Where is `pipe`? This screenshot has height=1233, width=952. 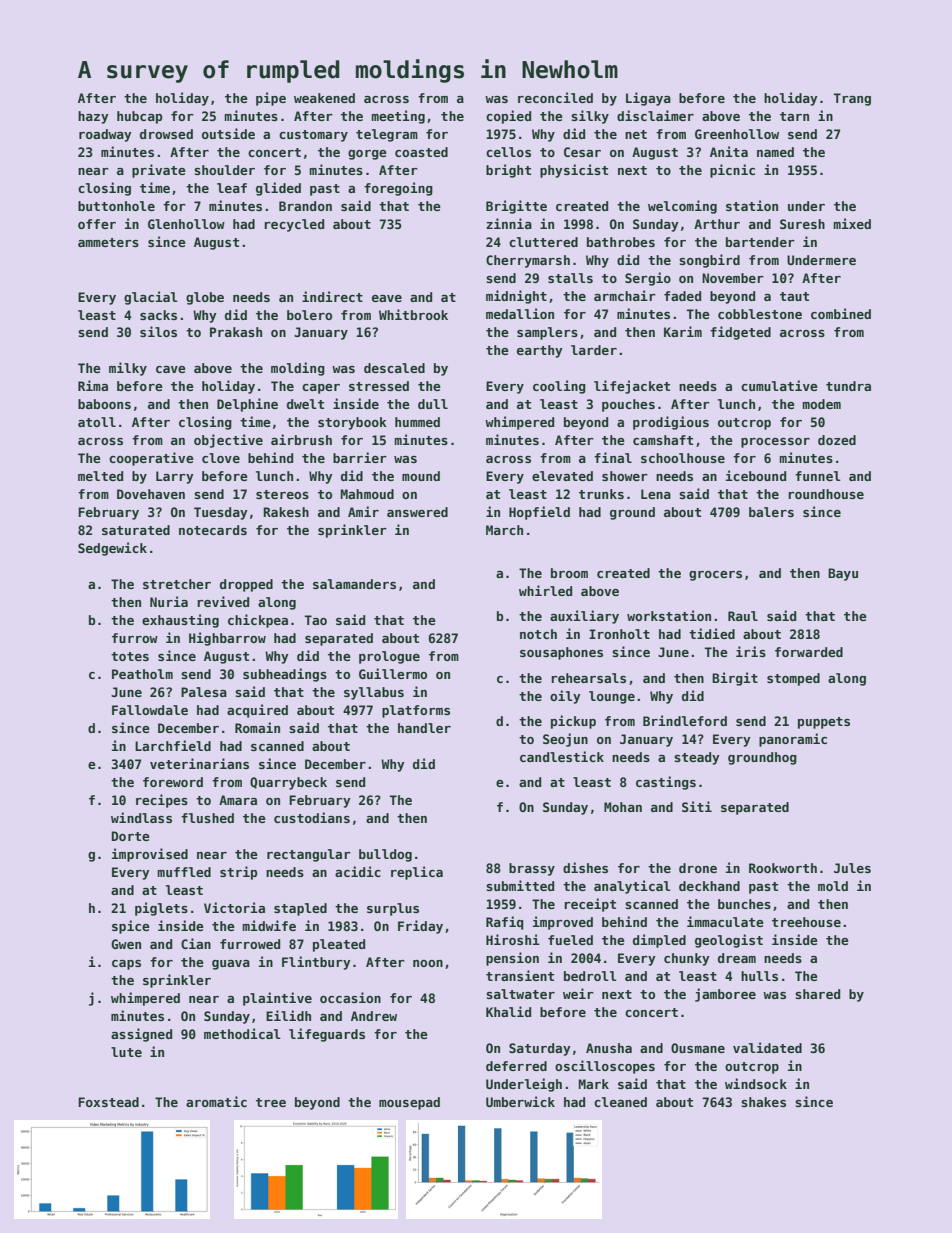 pipe is located at coordinates (271, 99).
